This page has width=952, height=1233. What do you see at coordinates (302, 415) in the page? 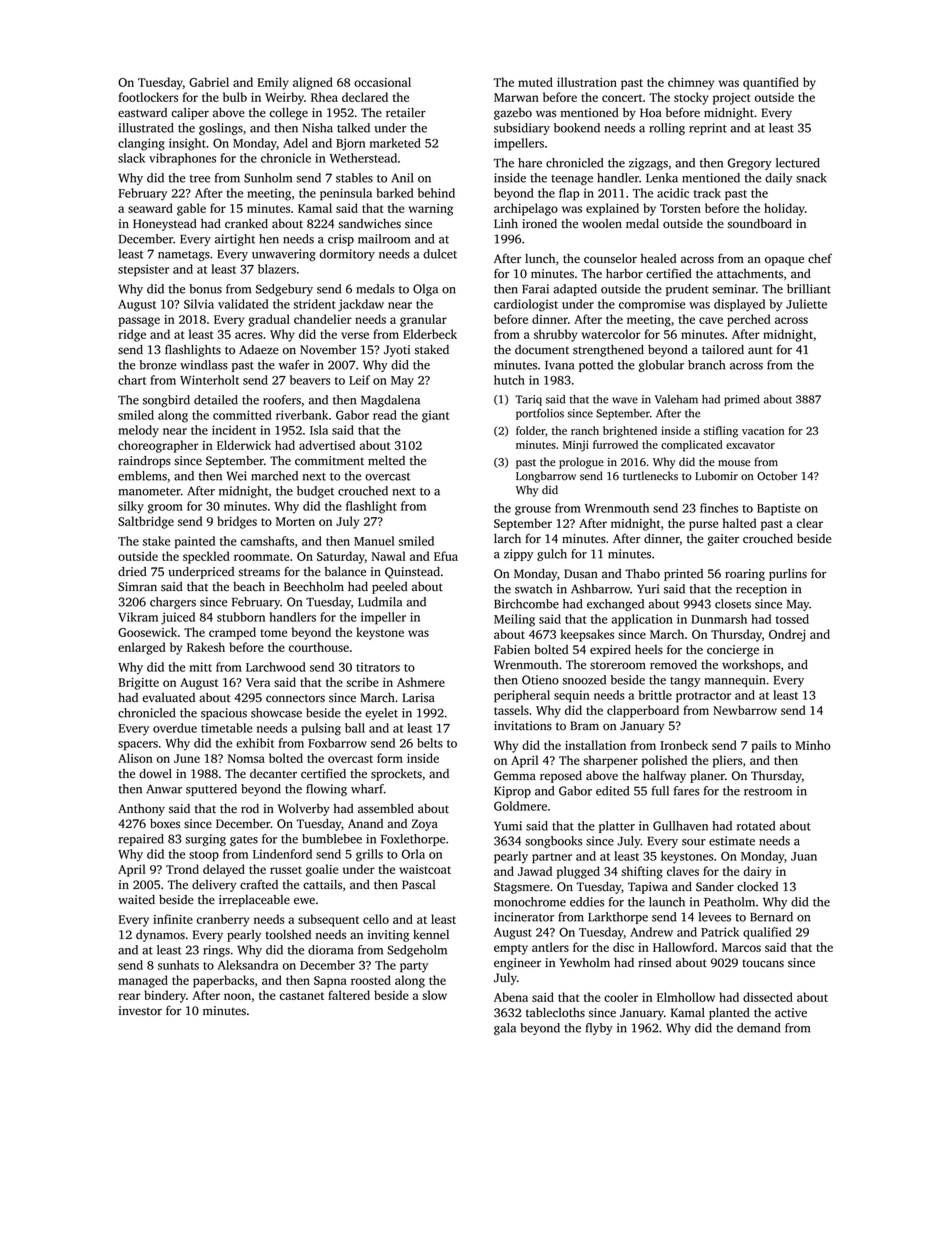
I see `riverbank` at bounding box center [302, 415].
